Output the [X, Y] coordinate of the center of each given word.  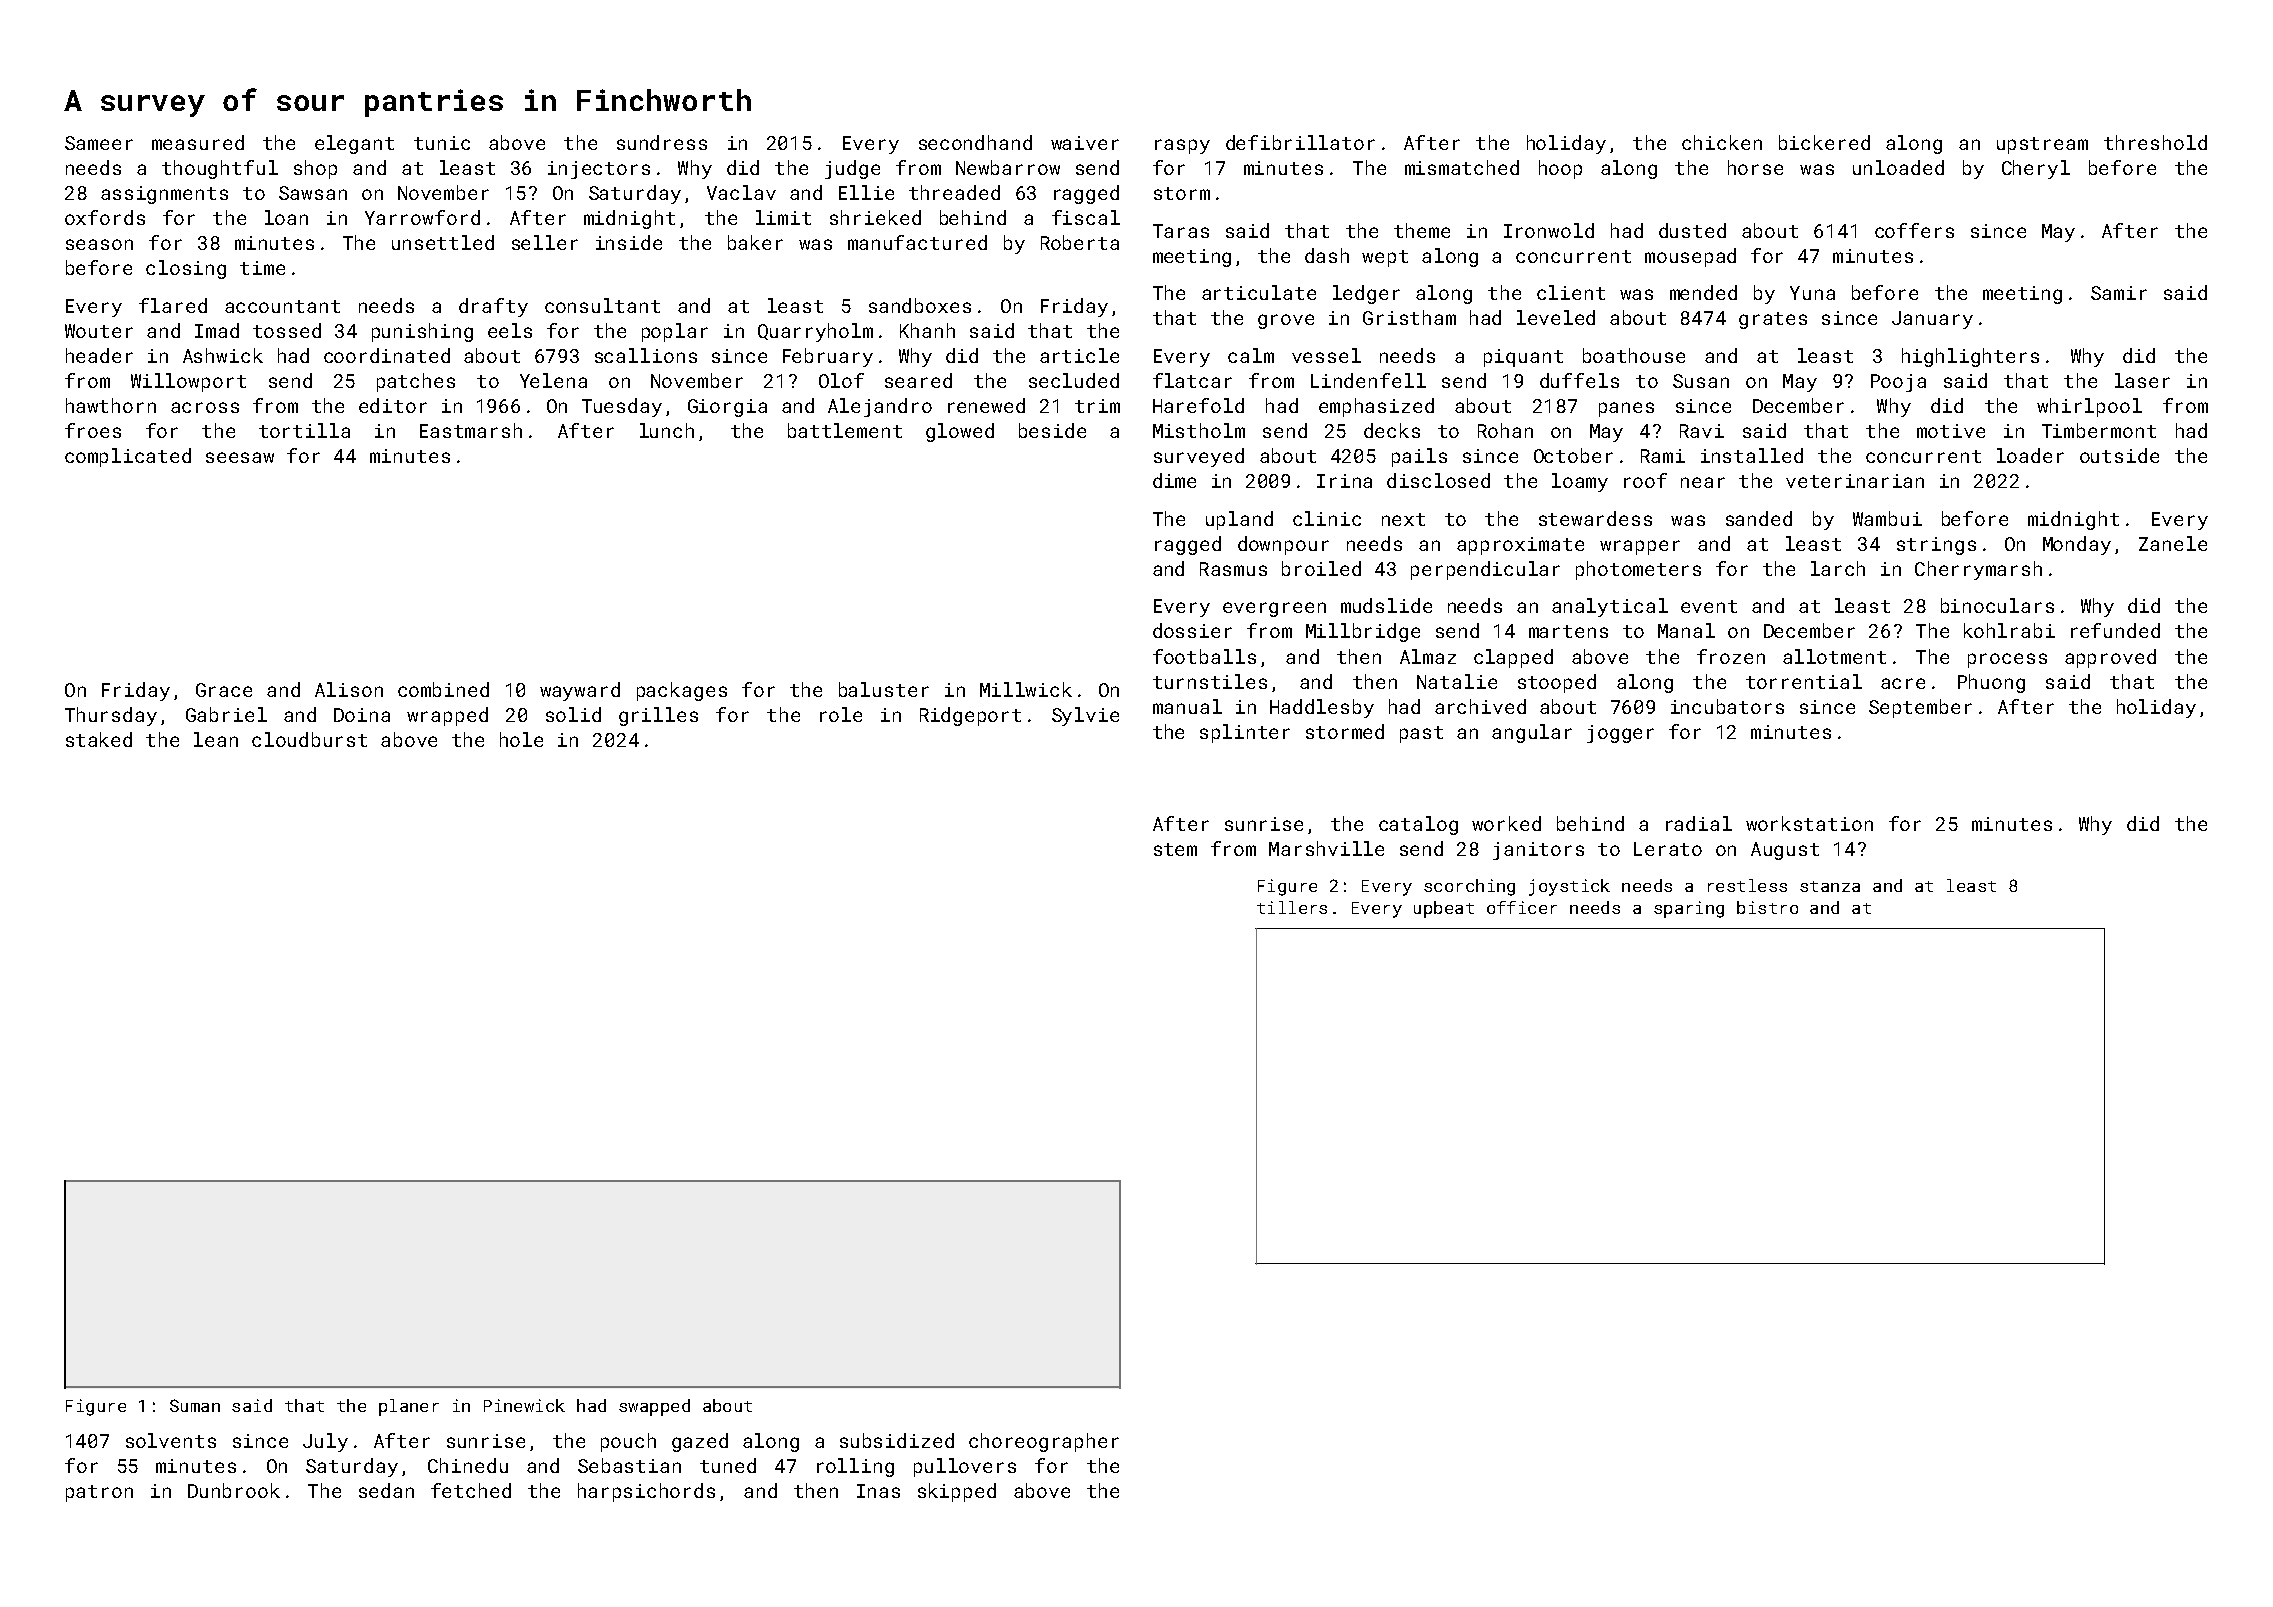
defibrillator [1300, 142]
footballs [1204, 656]
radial [1699, 823]
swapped [654, 1407]
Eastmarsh [471, 430]
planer [409, 1407]
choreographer [1044, 1442]
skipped [957, 1492]
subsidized [897, 1440]
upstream [2042, 145]
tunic [442, 143]
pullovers [965, 1467]
